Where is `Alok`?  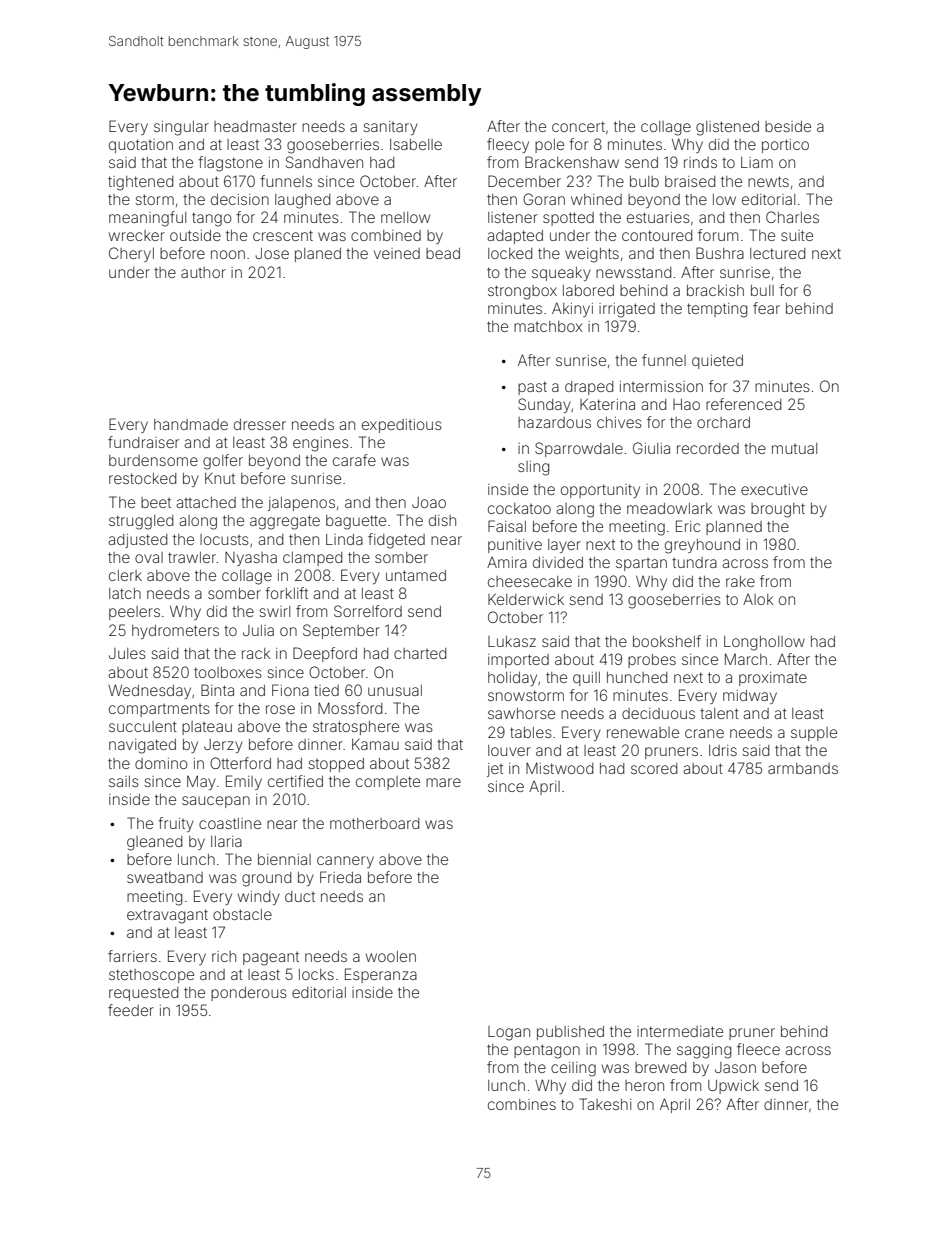
Alok is located at coordinates (758, 599).
